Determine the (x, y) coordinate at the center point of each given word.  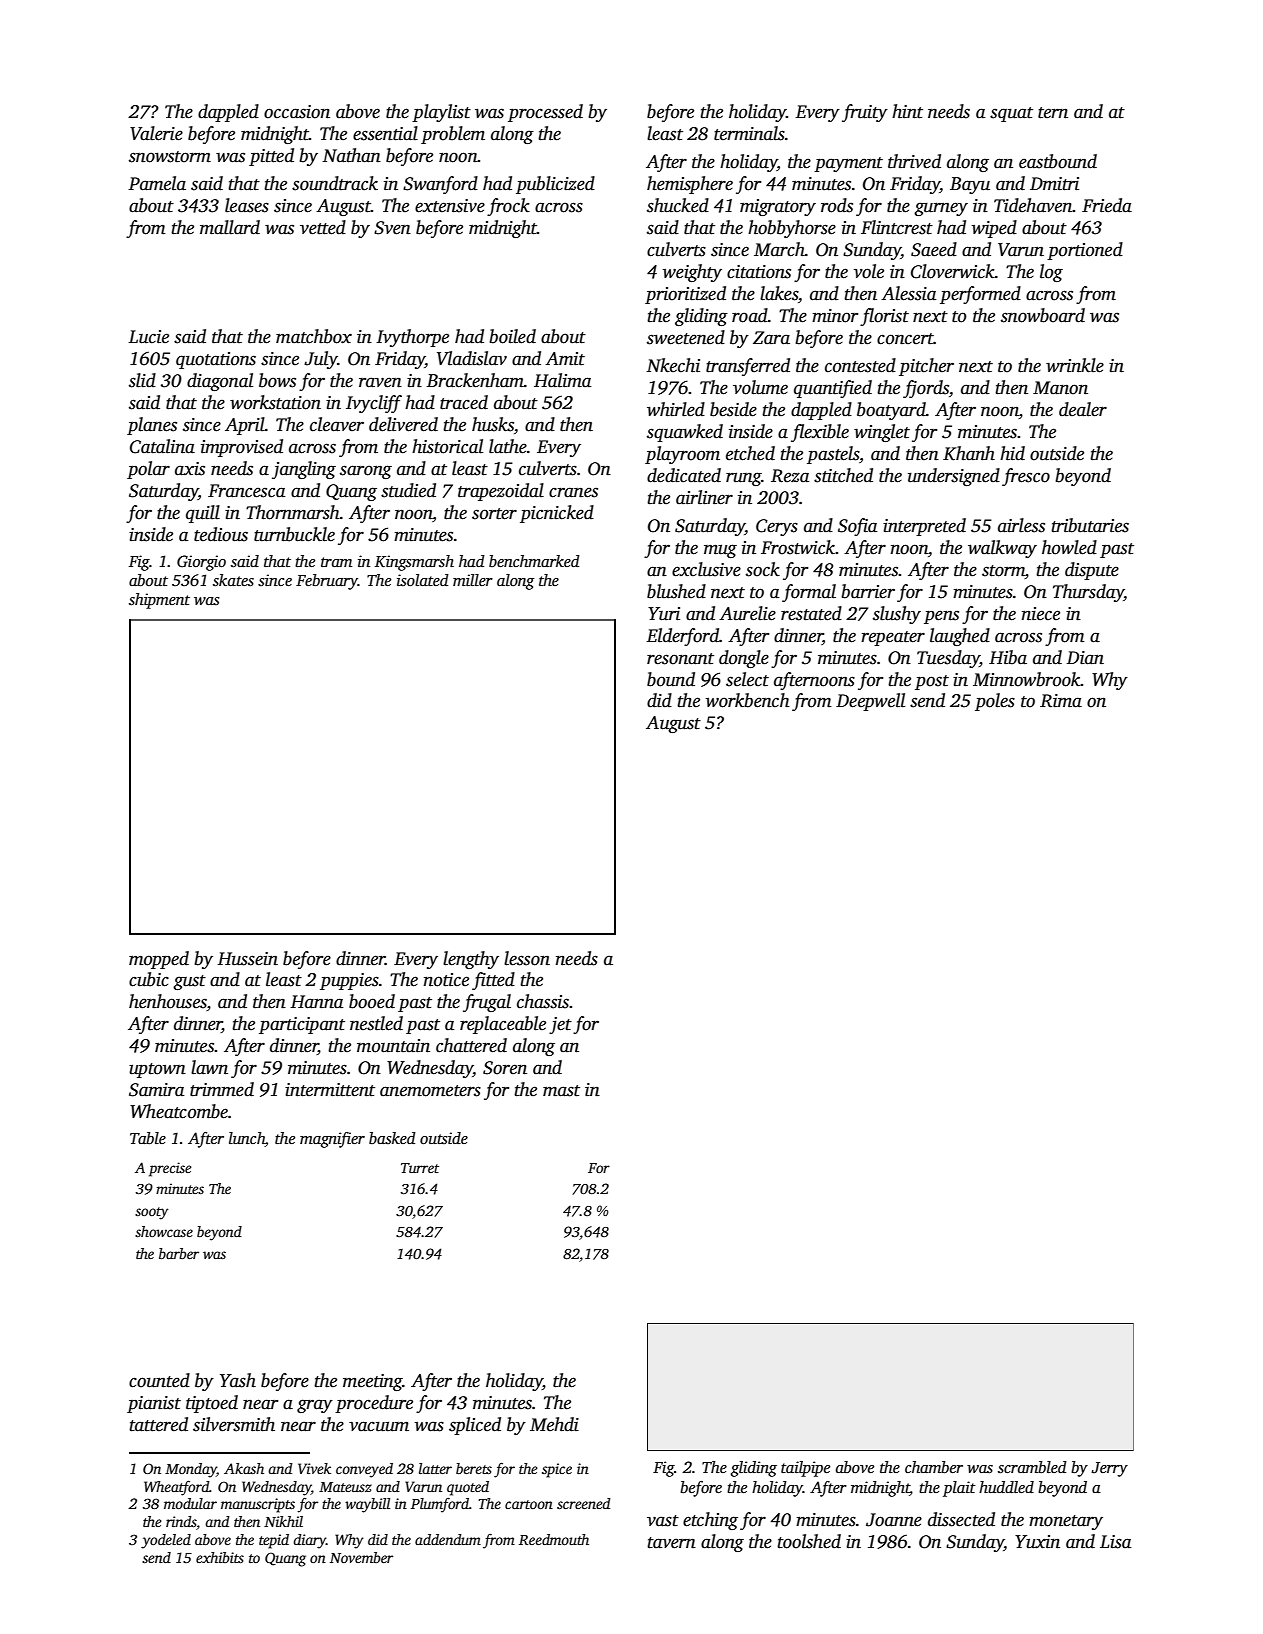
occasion (297, 112)
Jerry (1109, 1469)
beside (733, 409)
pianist (154, 1404)
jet (560, 1025)
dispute (1092, 571)
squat (1011, 114)
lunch (247, 1139)
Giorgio (201, 563)
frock (508, 207)
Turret (420, 1168)
